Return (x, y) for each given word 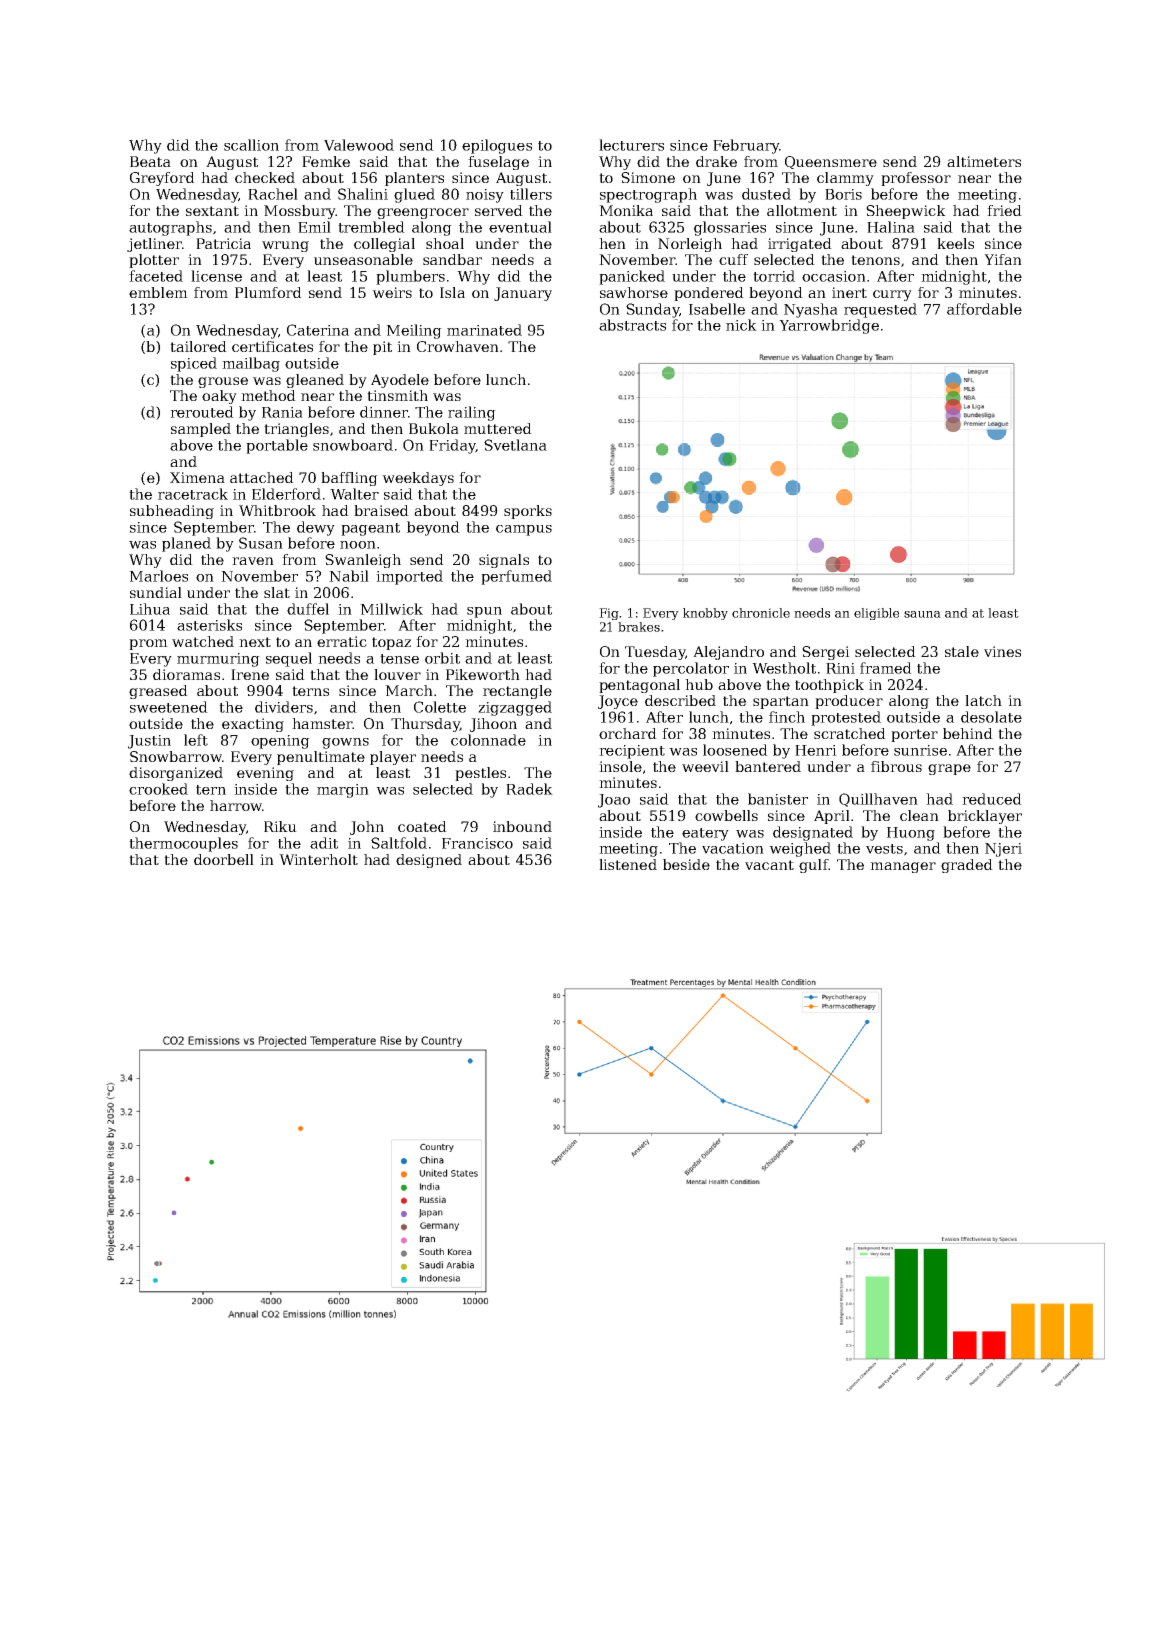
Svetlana (515, 445)
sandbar (452, 259)
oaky (219, 397)
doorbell (224, 859)
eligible (876, 614)
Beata (150, 161)
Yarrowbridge (829, 326)
